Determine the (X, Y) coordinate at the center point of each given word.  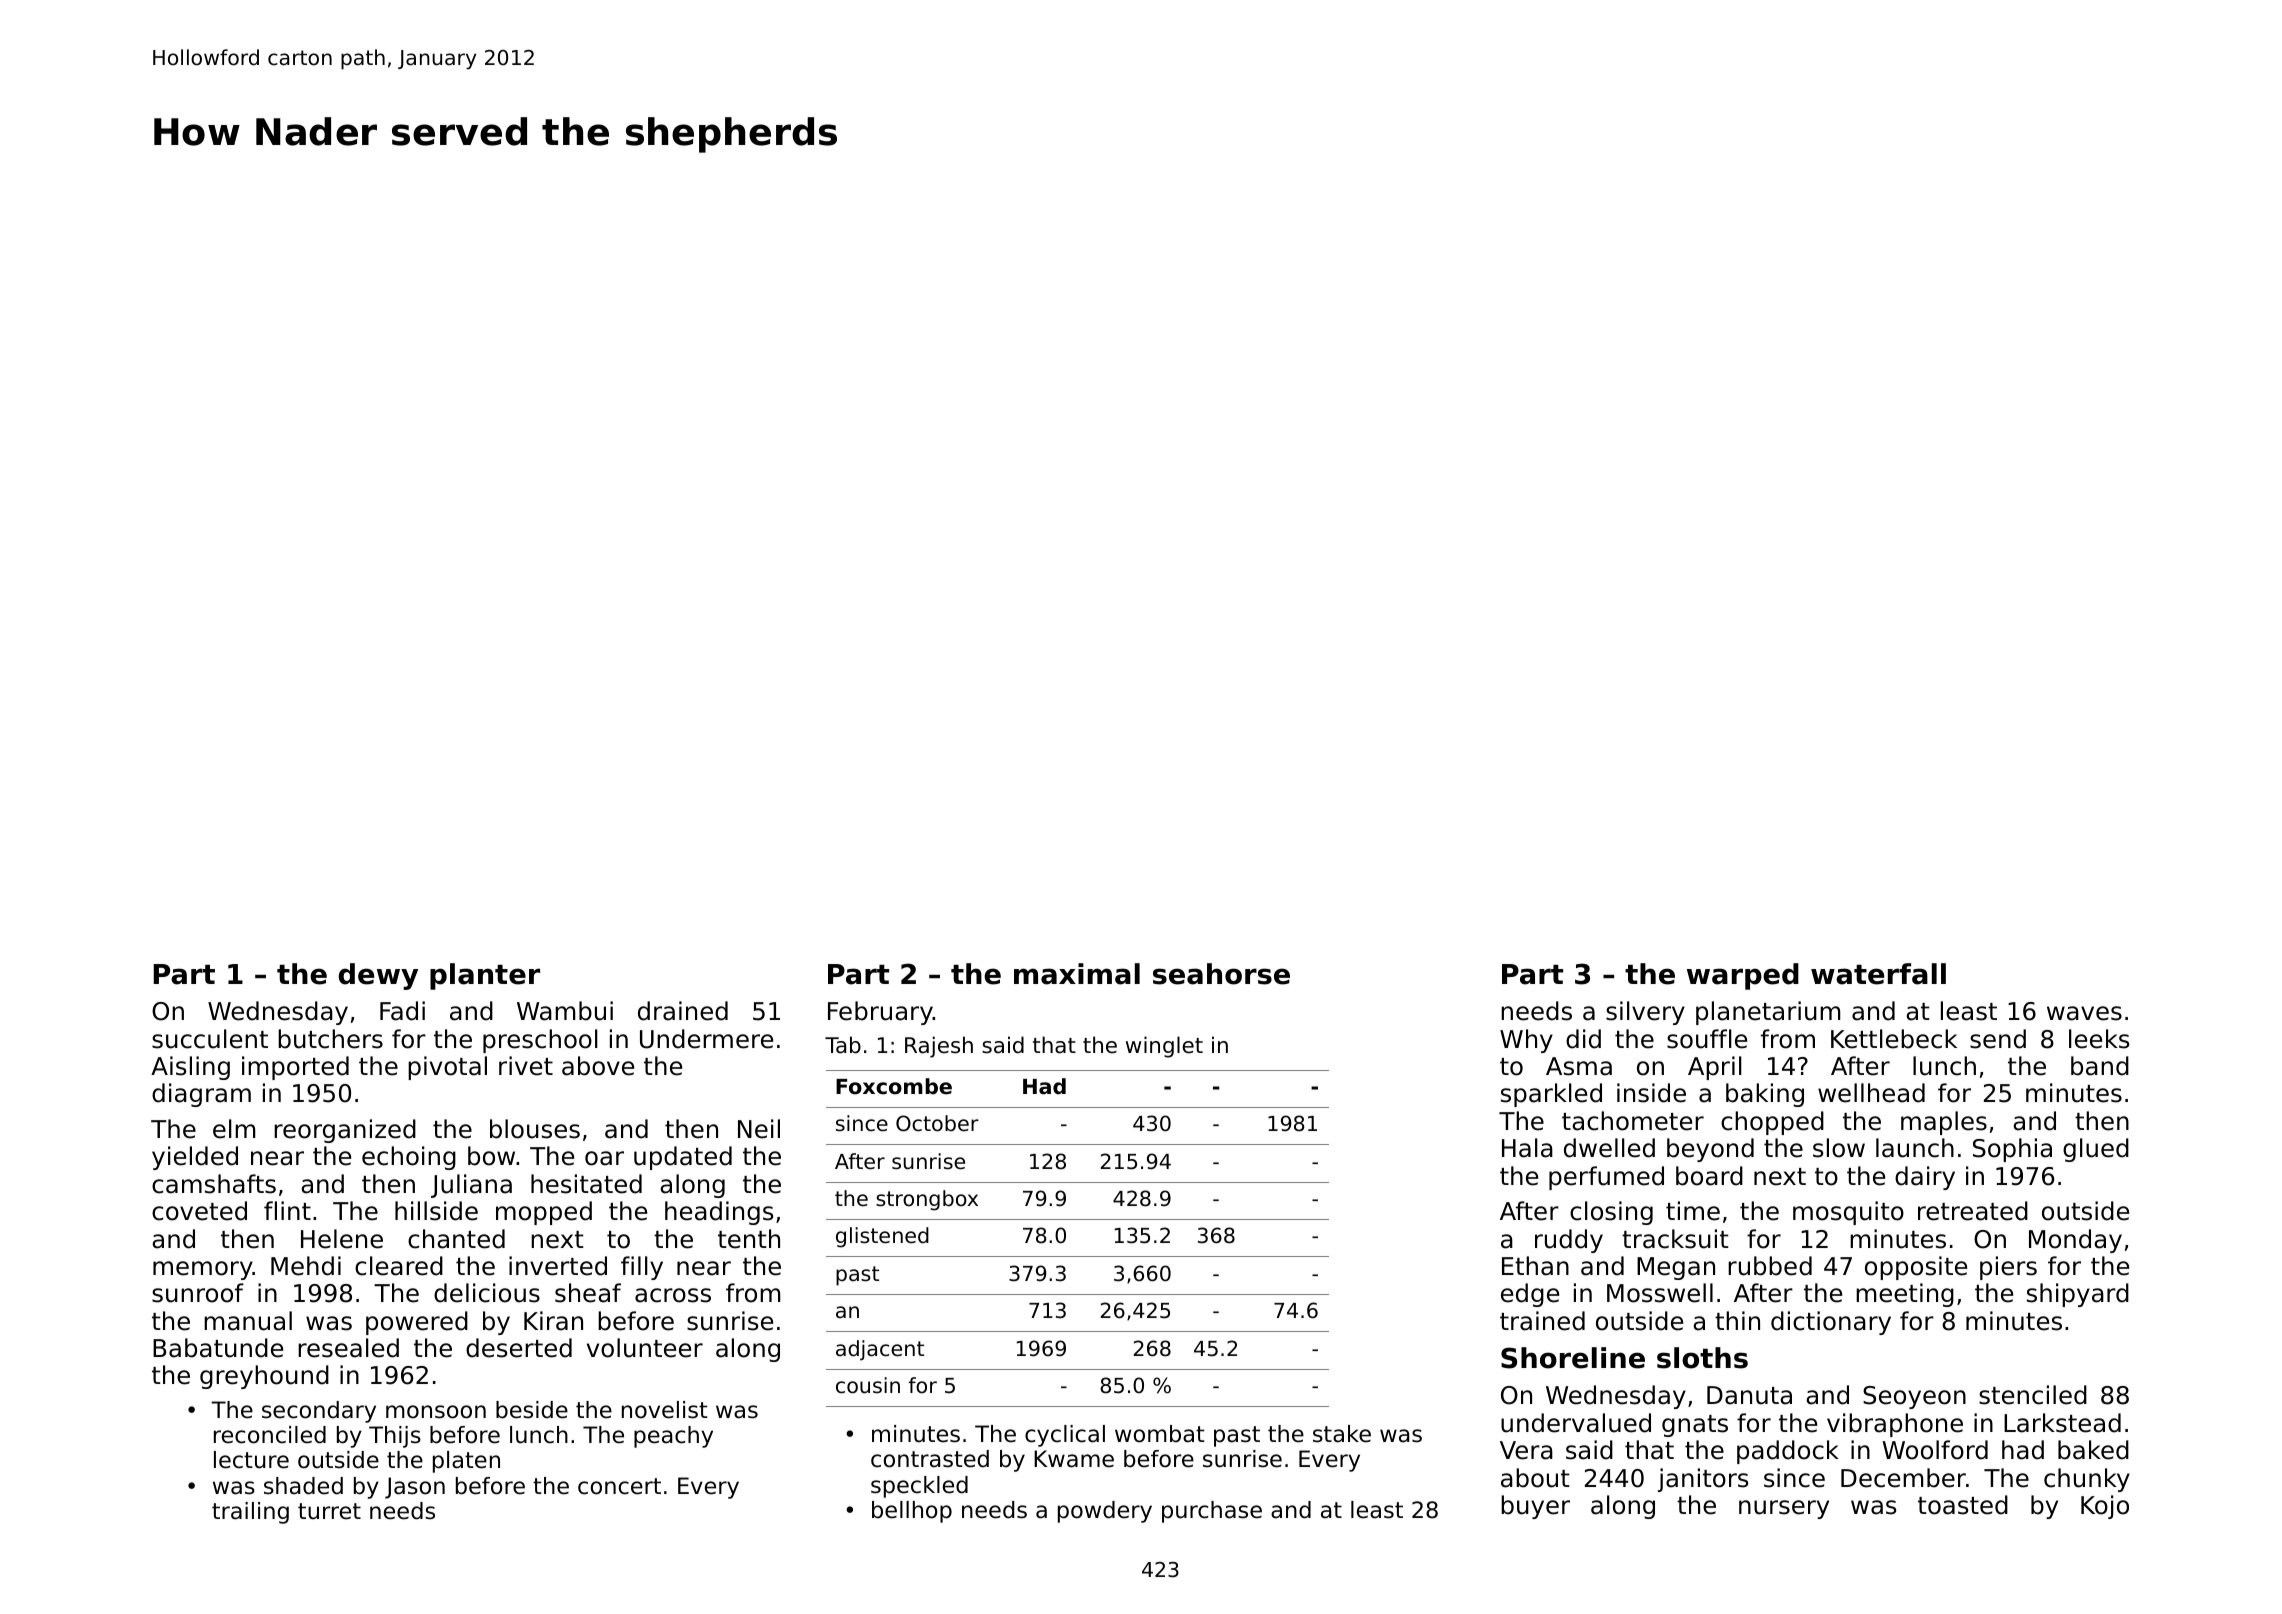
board (1709, 1176)
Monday (2075, 1241)
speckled (919, 1487)
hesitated (586, 1184)
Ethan (1535, 1266)
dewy (378, 976)
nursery (1784, 1509)
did (1583, 1039)
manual (248, 1321)
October (937, 1123)
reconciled (270, 1435)
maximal (1077, 974)
